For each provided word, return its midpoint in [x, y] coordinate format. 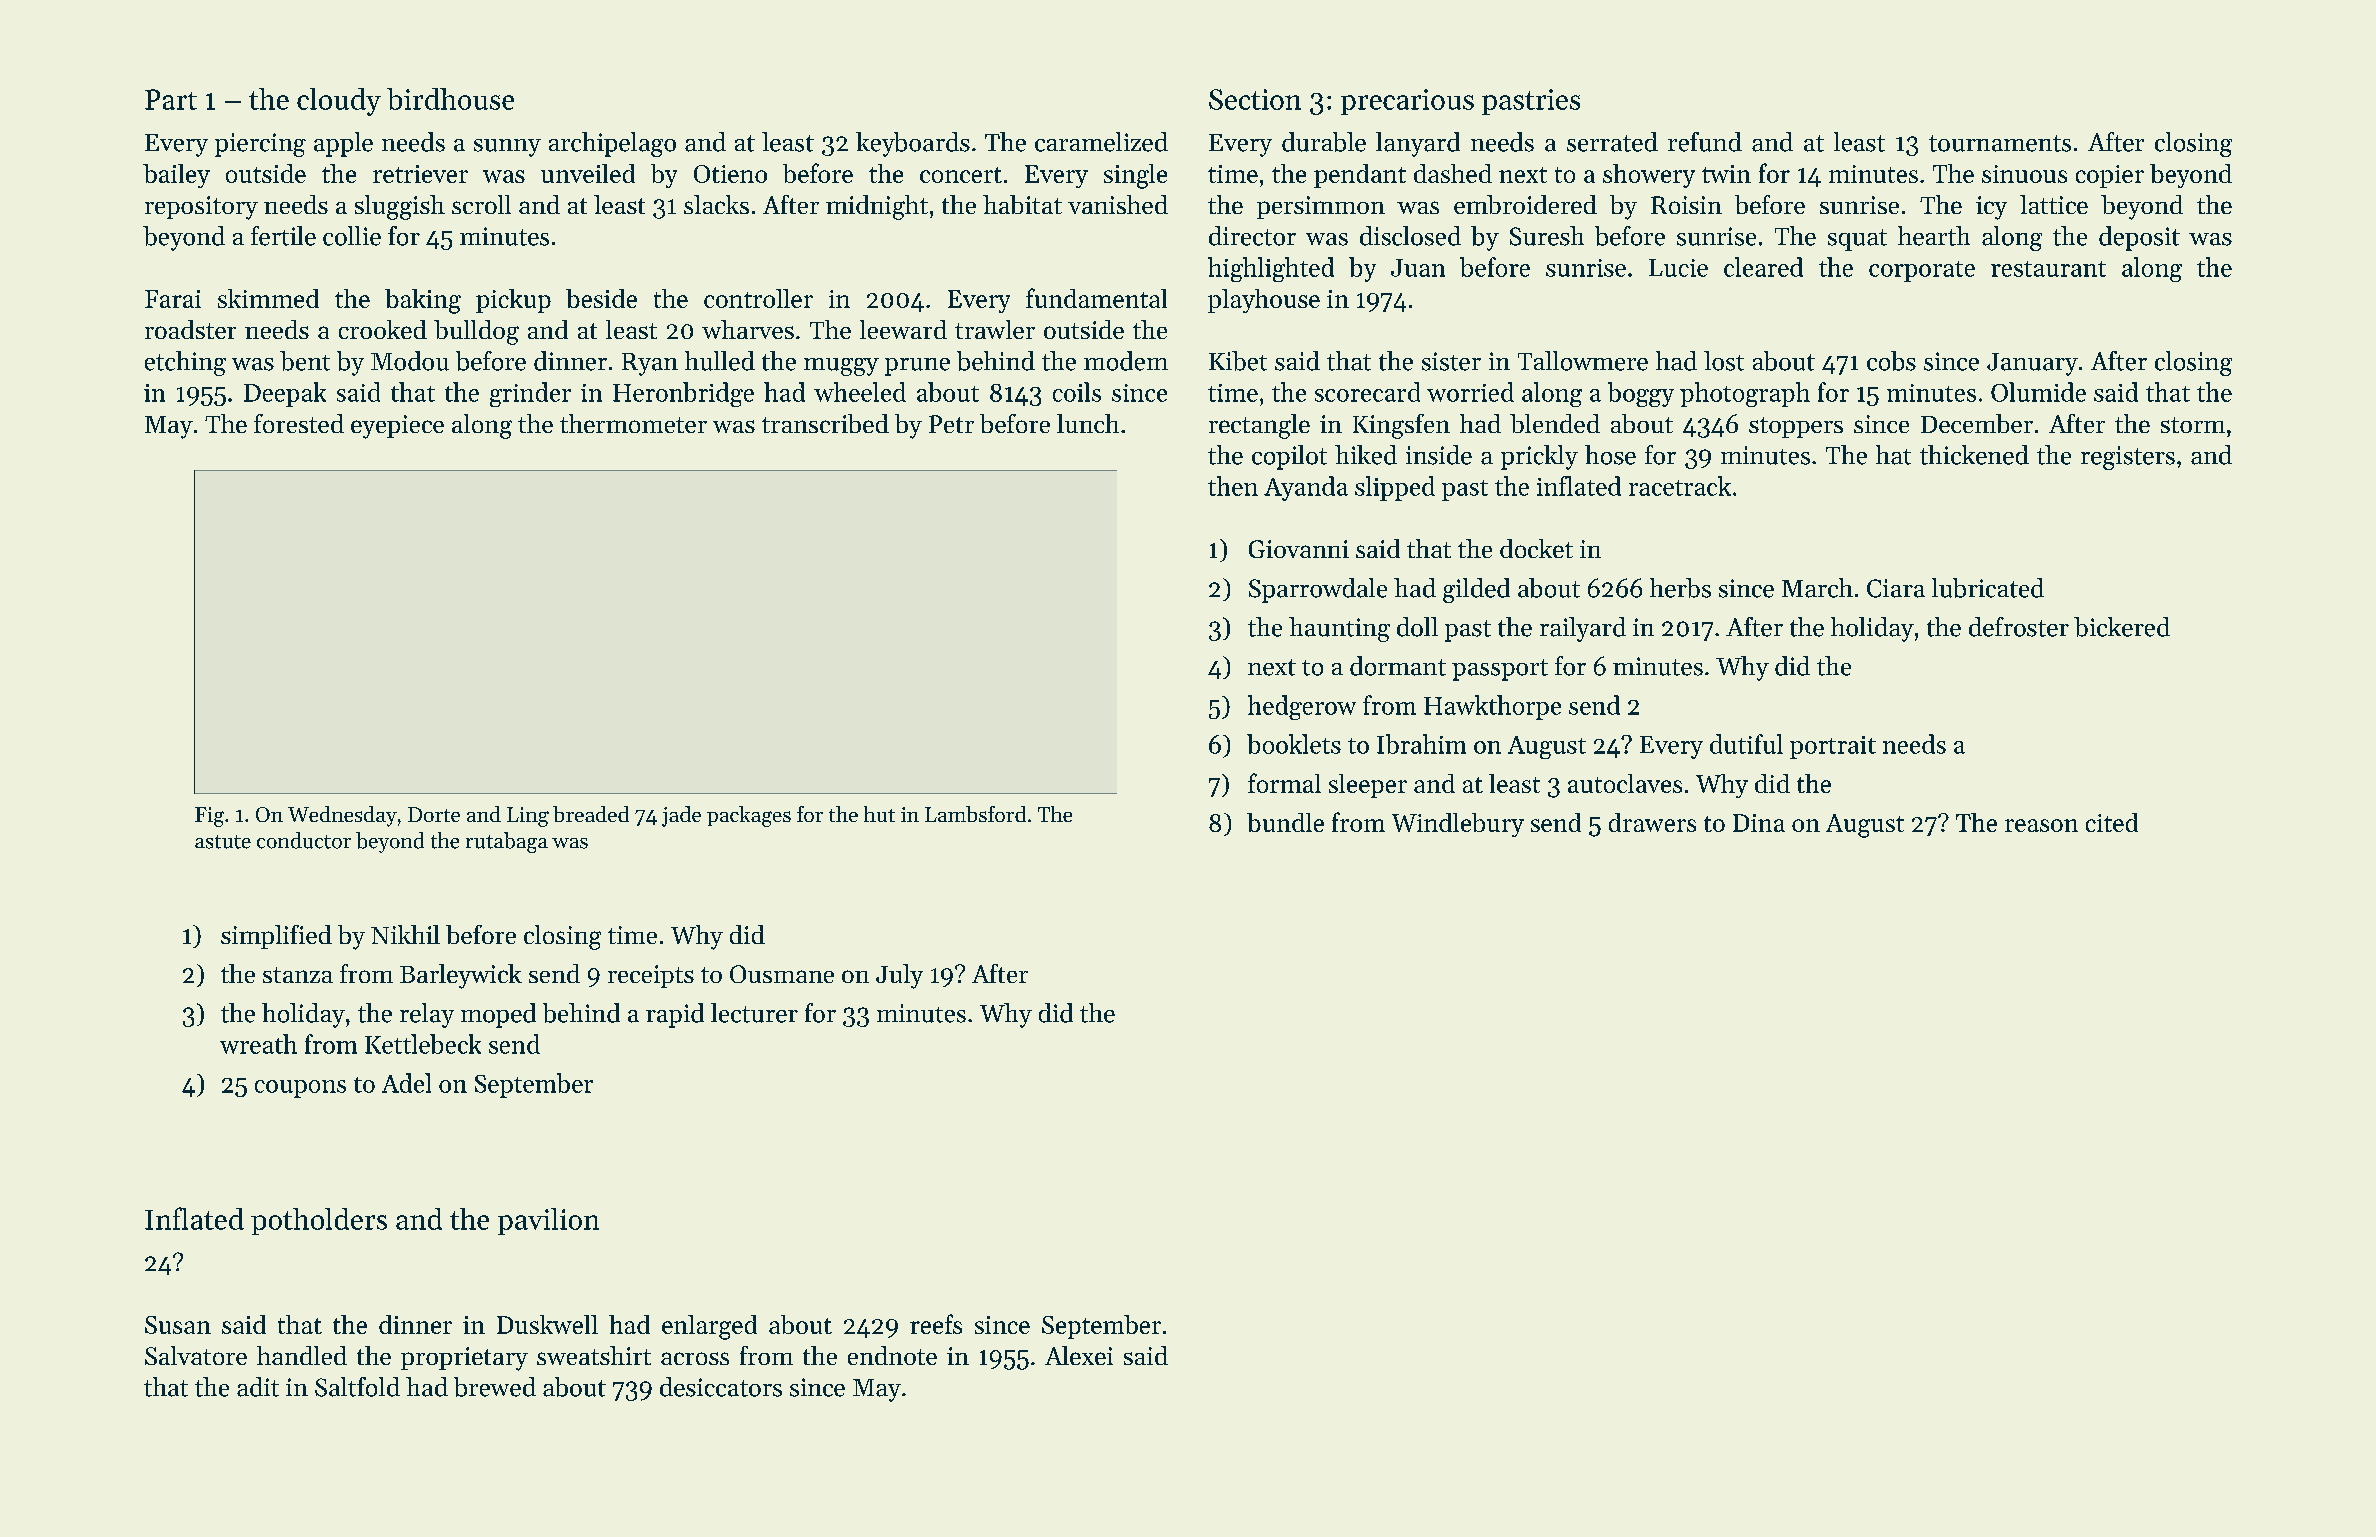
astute [223, 842]
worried [1470, 392]
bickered [2122, 627]
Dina [1759, 823]
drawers [1652, 822]
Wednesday [342, 816]
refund [1705, 142]
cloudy [339, 102]
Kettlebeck [423, 1044]
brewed [495, 1387]
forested [299, 423]
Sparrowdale [1318, 590]
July [899, 976]
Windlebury [1458, 825]
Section [1255, 99]
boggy [1641, 394]
